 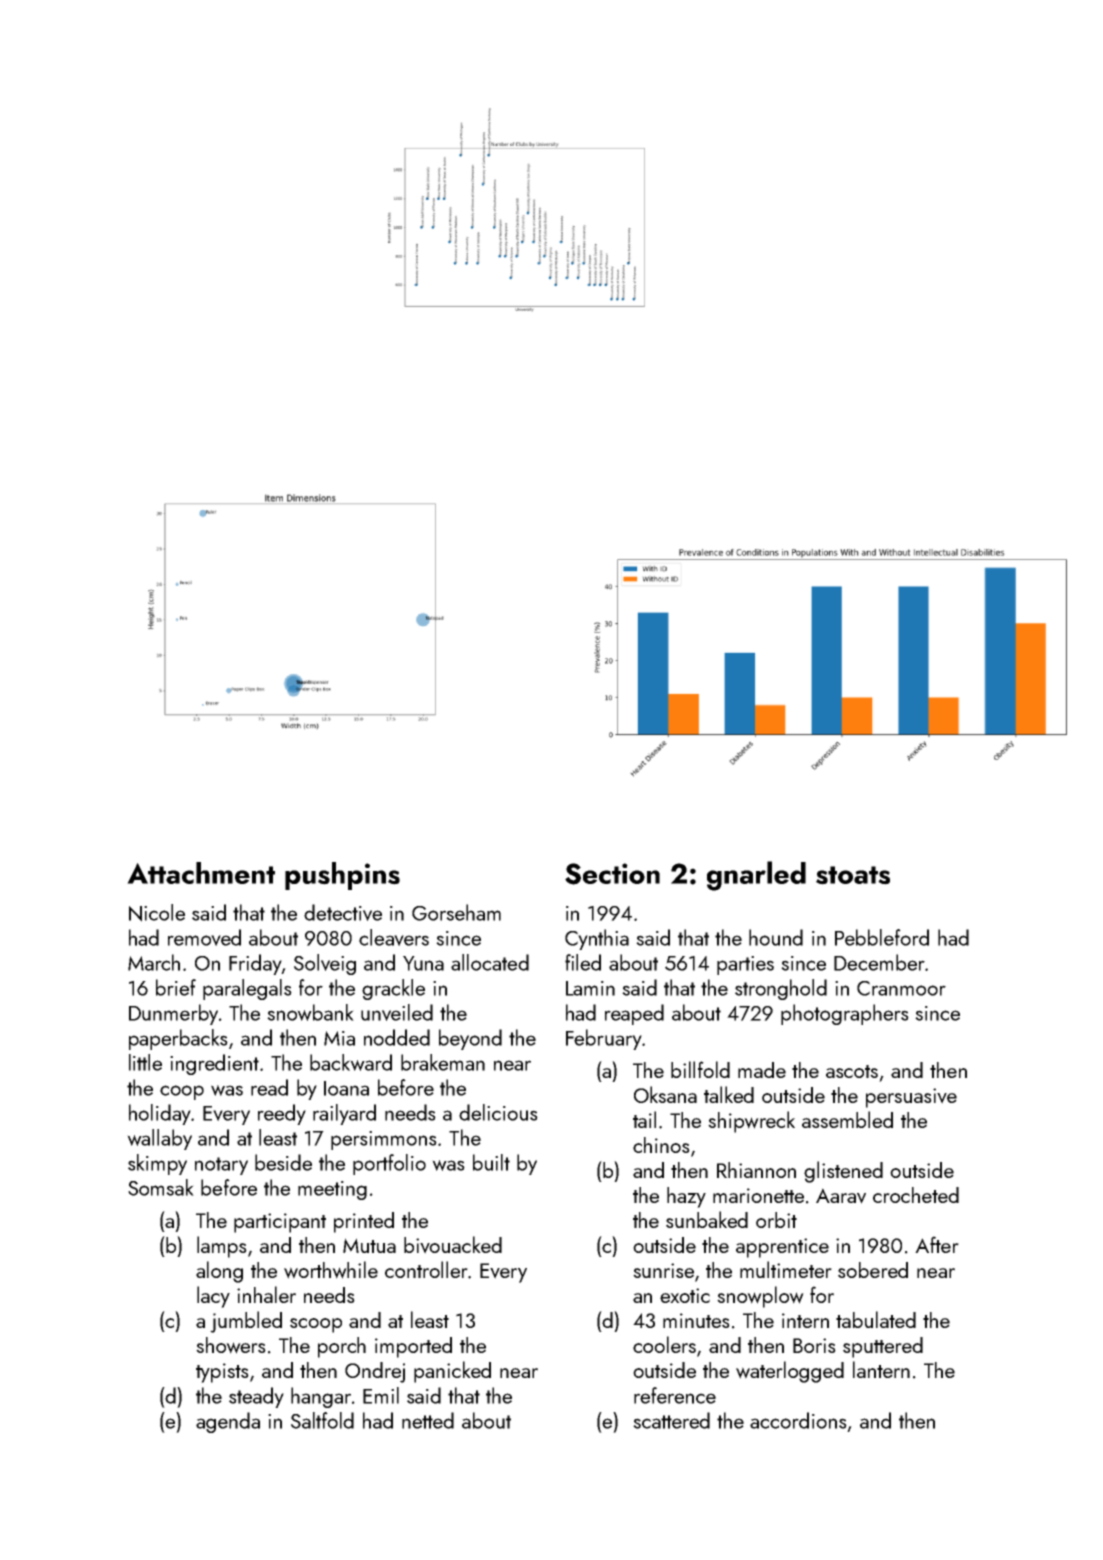 What do you see at coordinates (883, 1347) in the screenshot?
I see `sputtered` at bounding box center [883, 1347].
